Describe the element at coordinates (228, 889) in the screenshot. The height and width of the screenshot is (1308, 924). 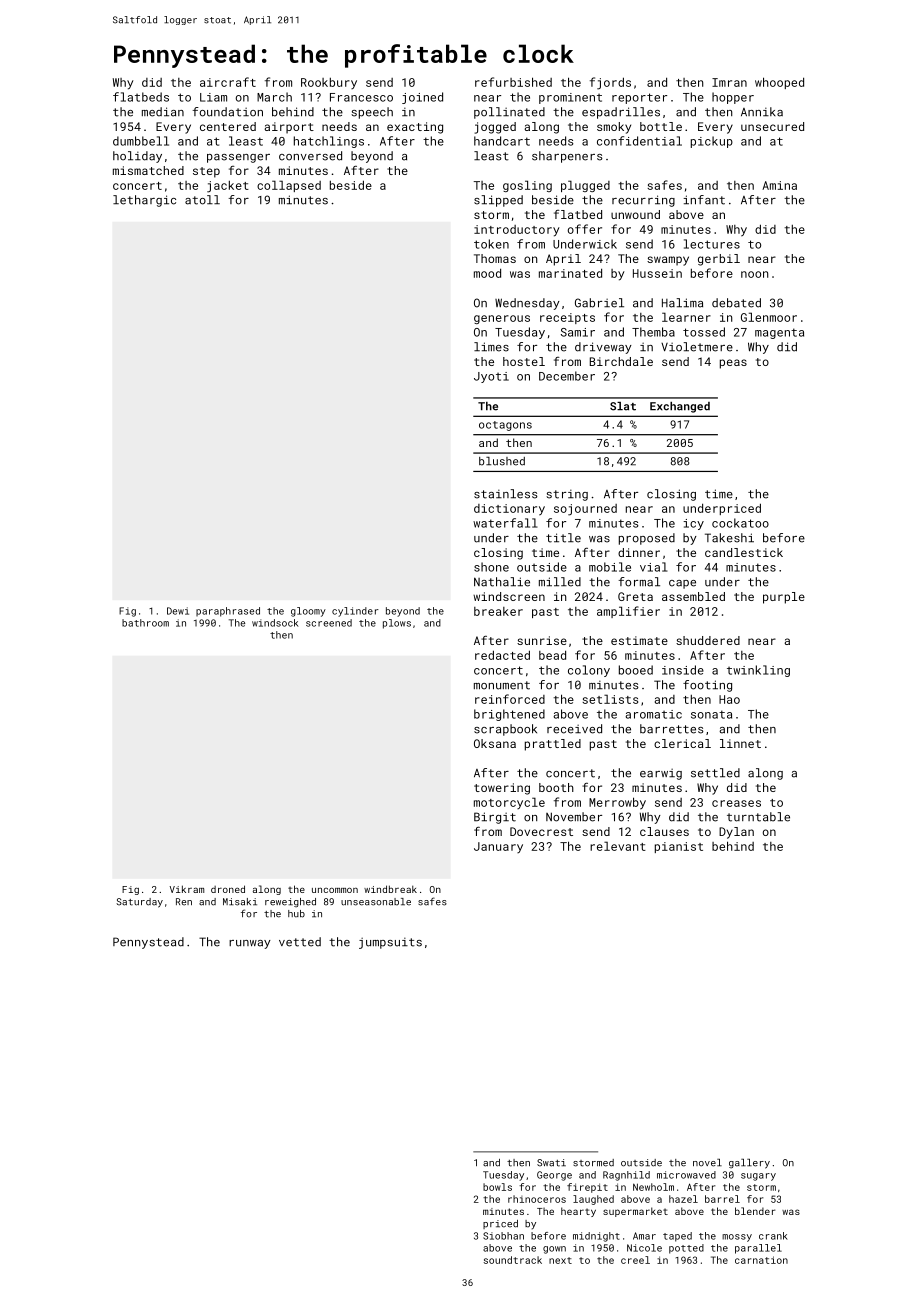
I see `droned` at that location.
